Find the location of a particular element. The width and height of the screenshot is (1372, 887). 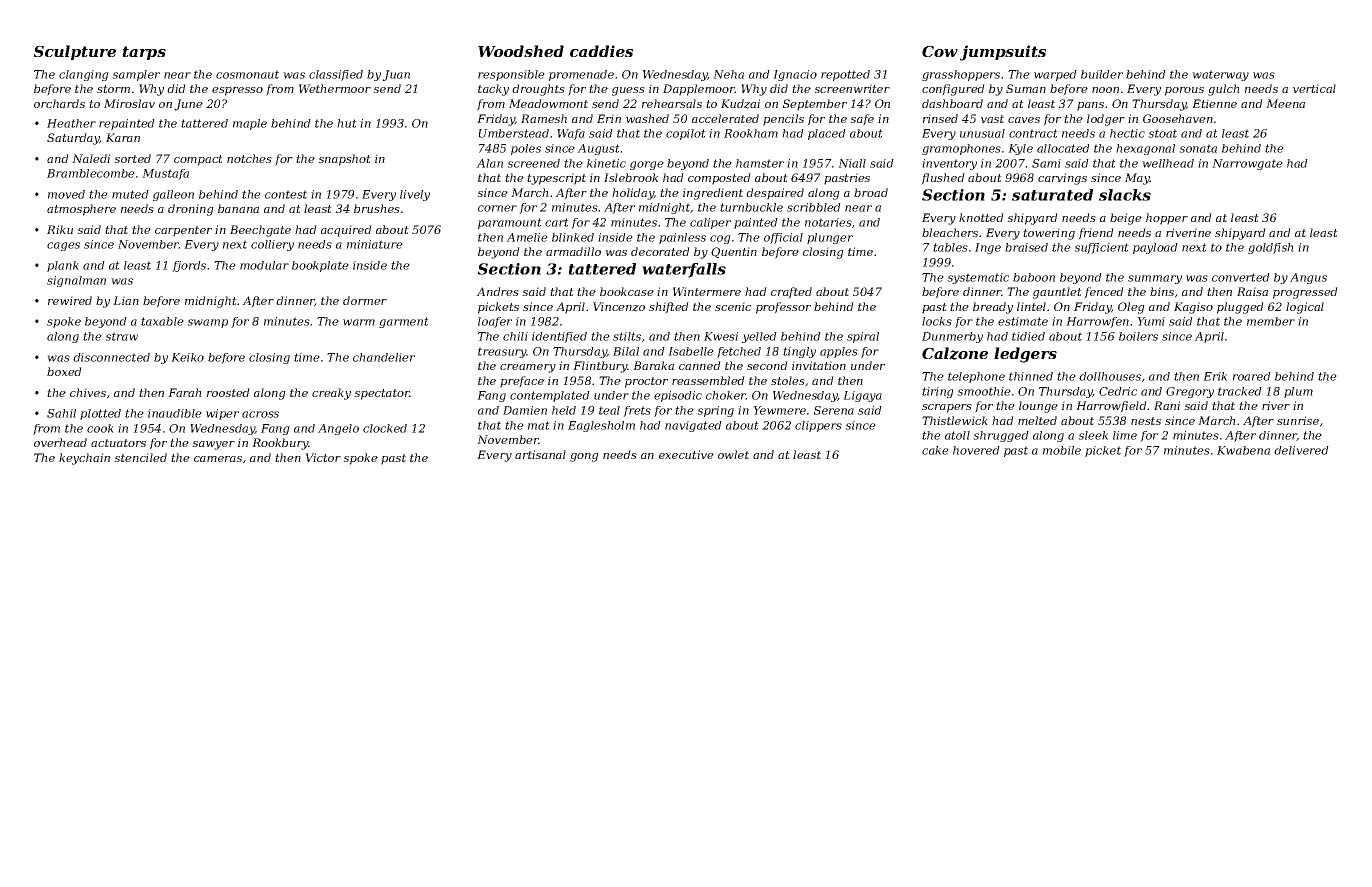

roared is located at coordinates (1252, 376).
